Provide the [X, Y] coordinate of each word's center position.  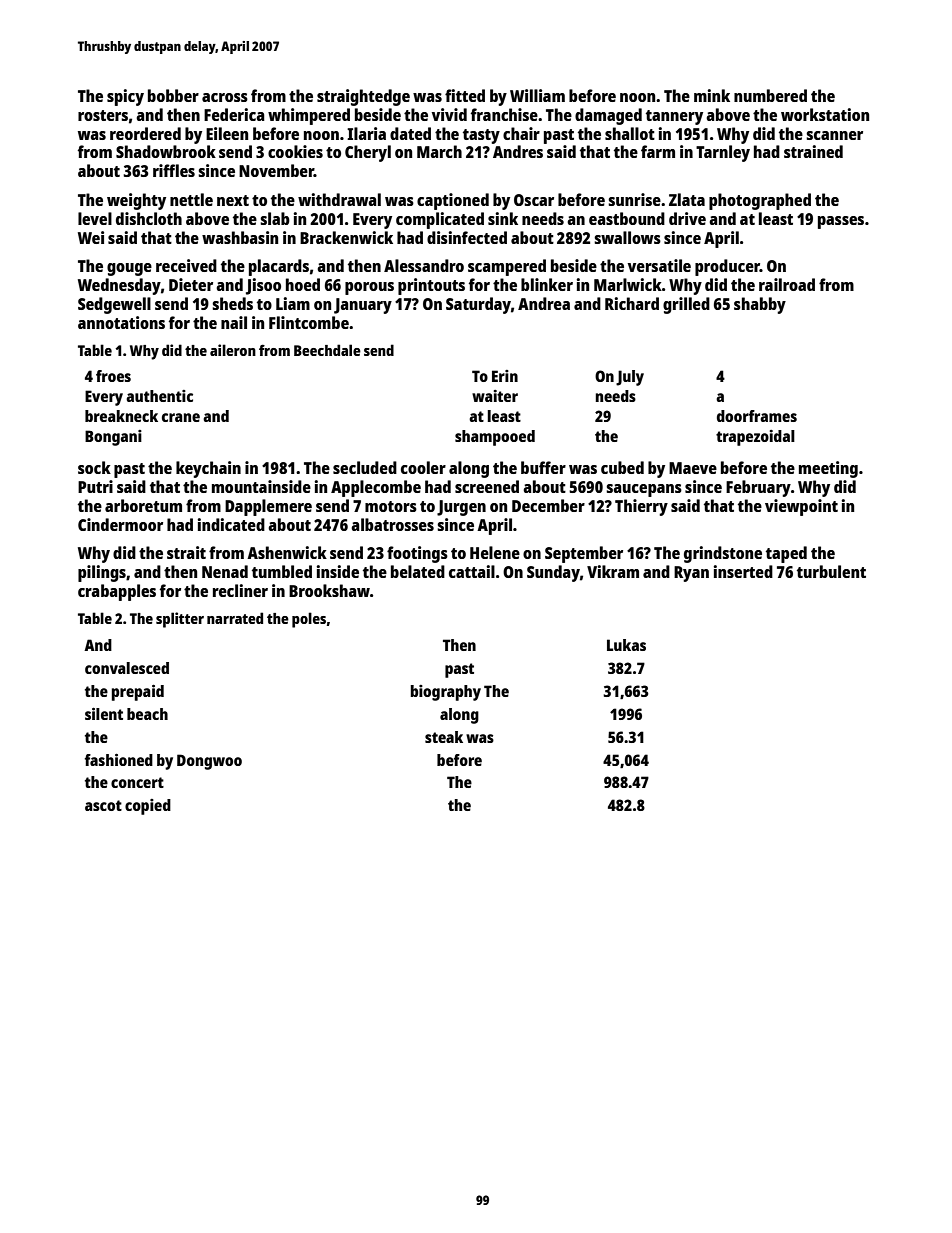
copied [148, 807]
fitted [465, 95]
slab [275, 218]
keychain [208, 469]
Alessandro [424, 265]
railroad [787, 284]
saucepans [644, 490]
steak [444, 737]
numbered [770, 95]
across [225, 97]
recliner [240, 590]
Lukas [626, 645]
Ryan [691, 574]
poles [309, 620]
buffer [543, 467]
